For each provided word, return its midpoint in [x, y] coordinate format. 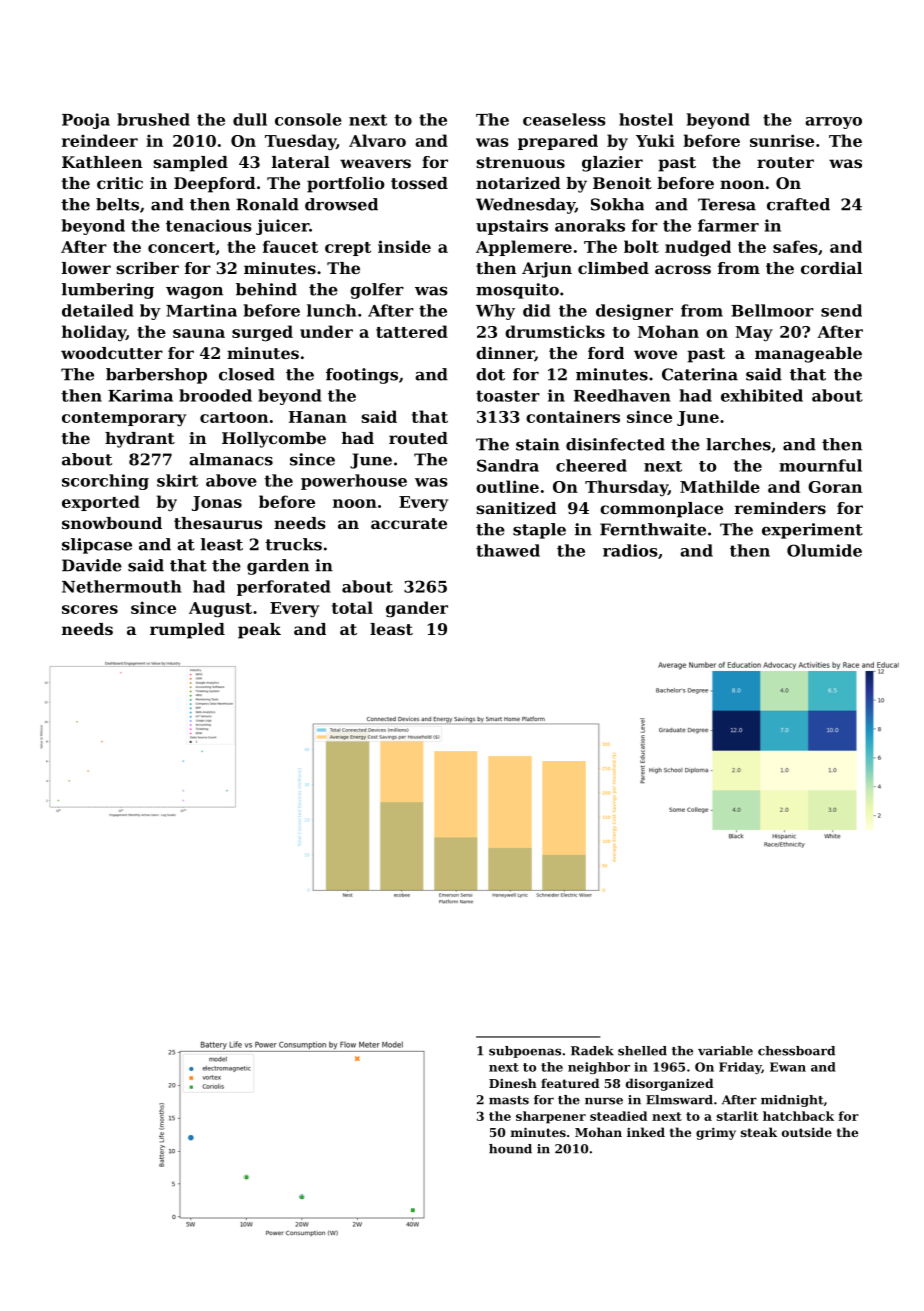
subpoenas [525, 1052]
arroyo [833, 123]
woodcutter [112, 353]
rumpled [187, 631]
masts [509, 1100]
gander [417, 609]
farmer [728, 225]
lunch [332, 310]
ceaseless [564, 119]
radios [630, 550]
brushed [153, 119]
